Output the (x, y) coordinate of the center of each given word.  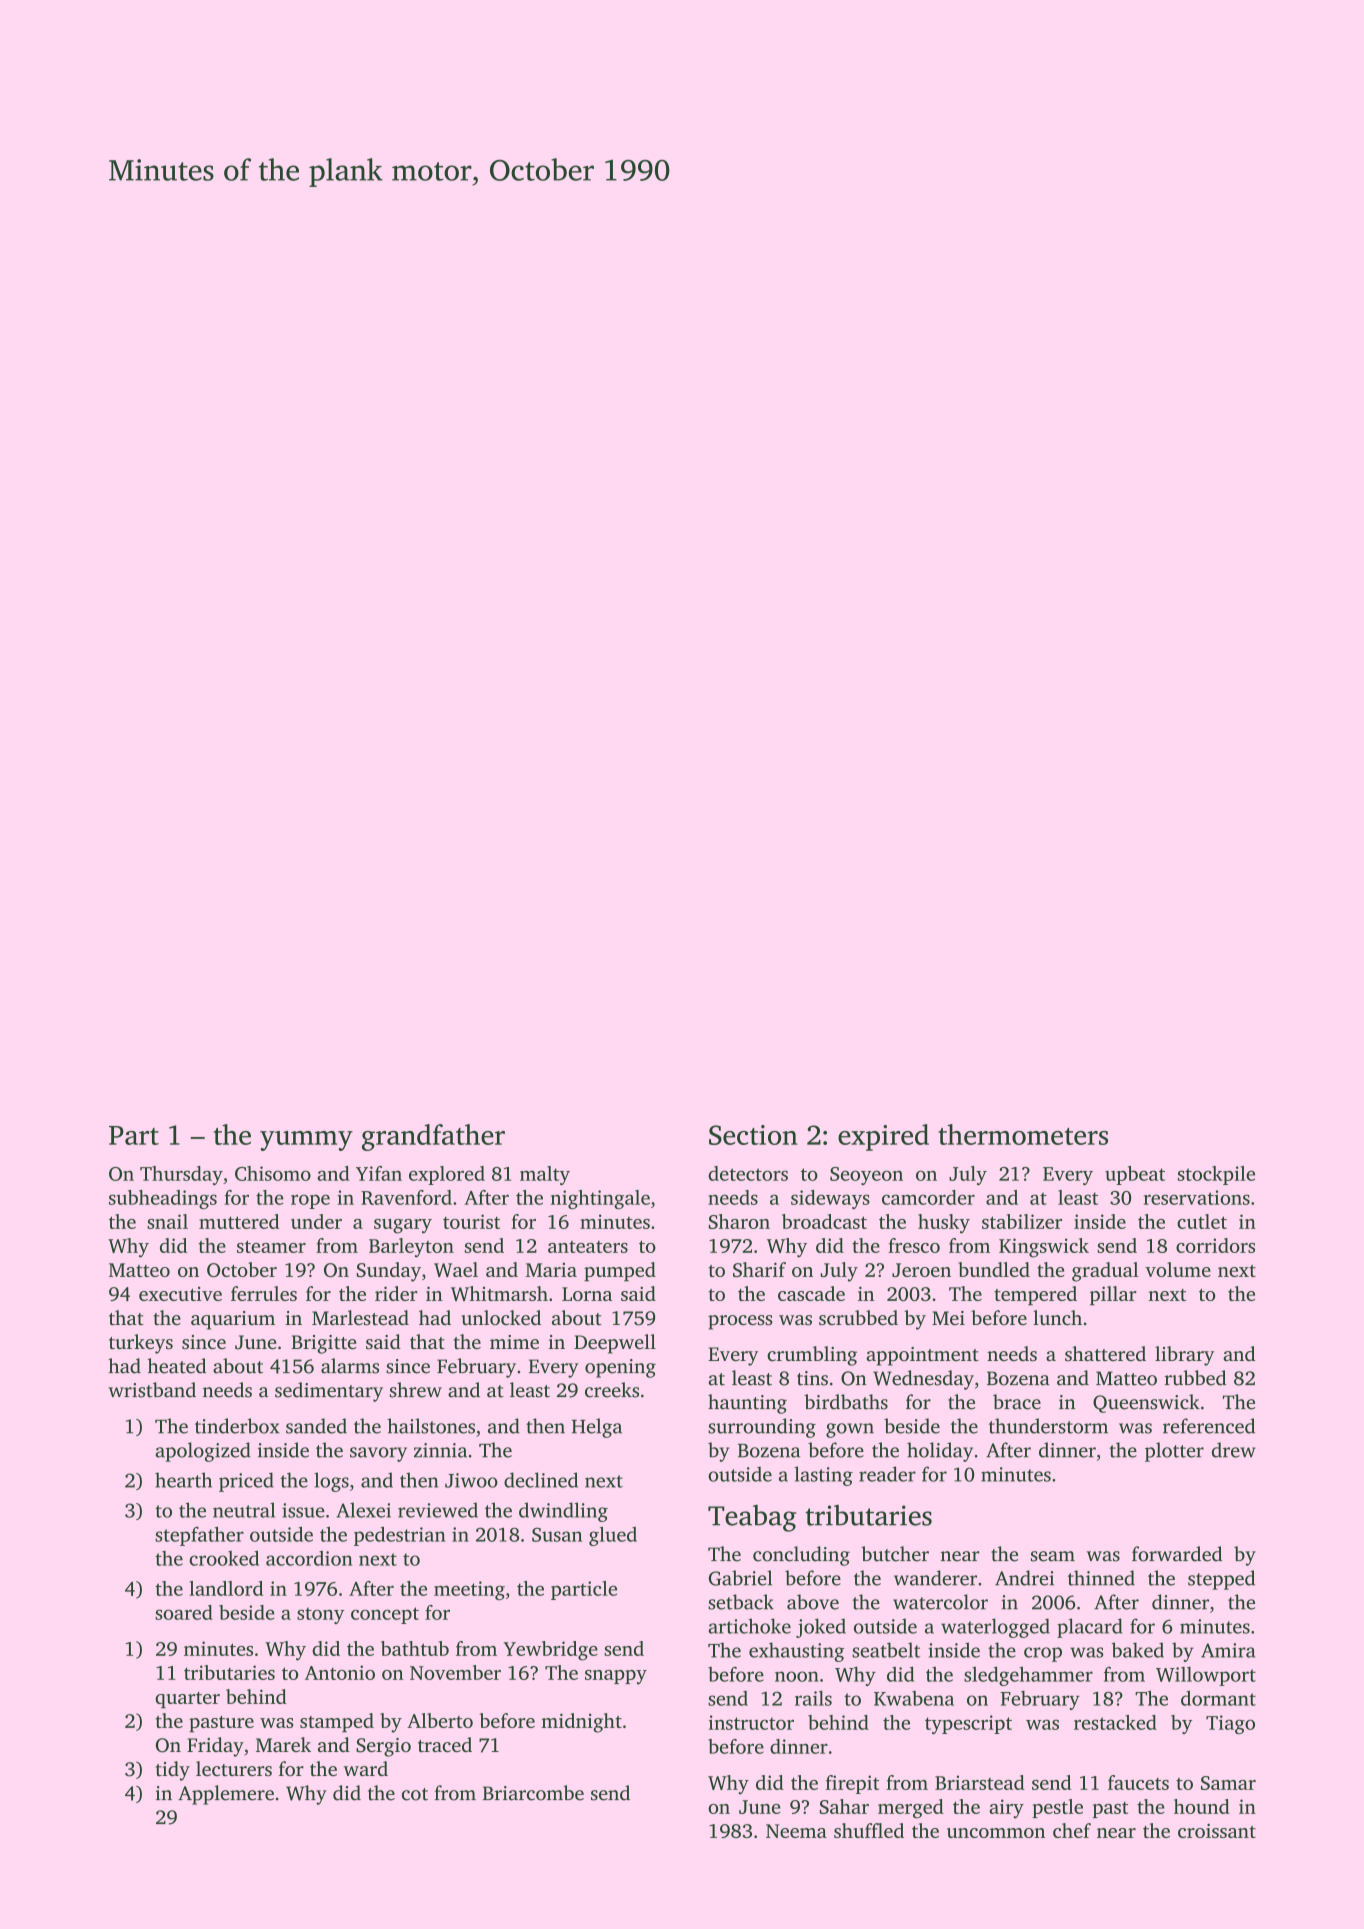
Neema (796, 1831)
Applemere (226, 1795)
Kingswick (1044, 1248)
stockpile (1216, 1175)
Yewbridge (550, 1651)
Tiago (1230, 1724)
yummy (306, 1141)
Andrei (1024, 1578)
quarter (187, 1700)
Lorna (587, 1294)
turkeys (141, 1344)
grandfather (433, 1137)
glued (613, 1536)
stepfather (199, 1536)
